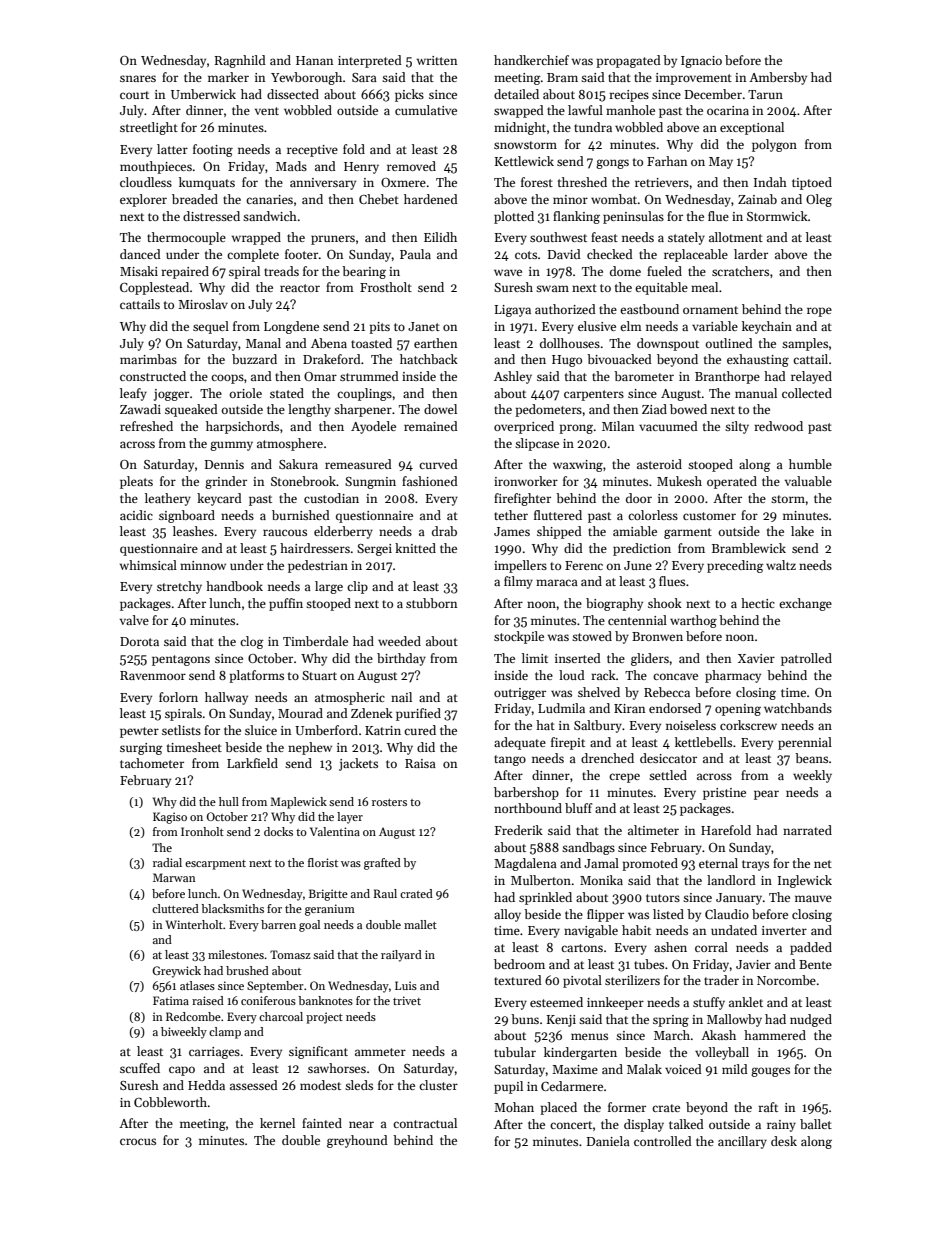  What do you see at coordinates (615, 1003) in the screenshot?
I see `innkeeper` at bounding box center [615, 1003].
